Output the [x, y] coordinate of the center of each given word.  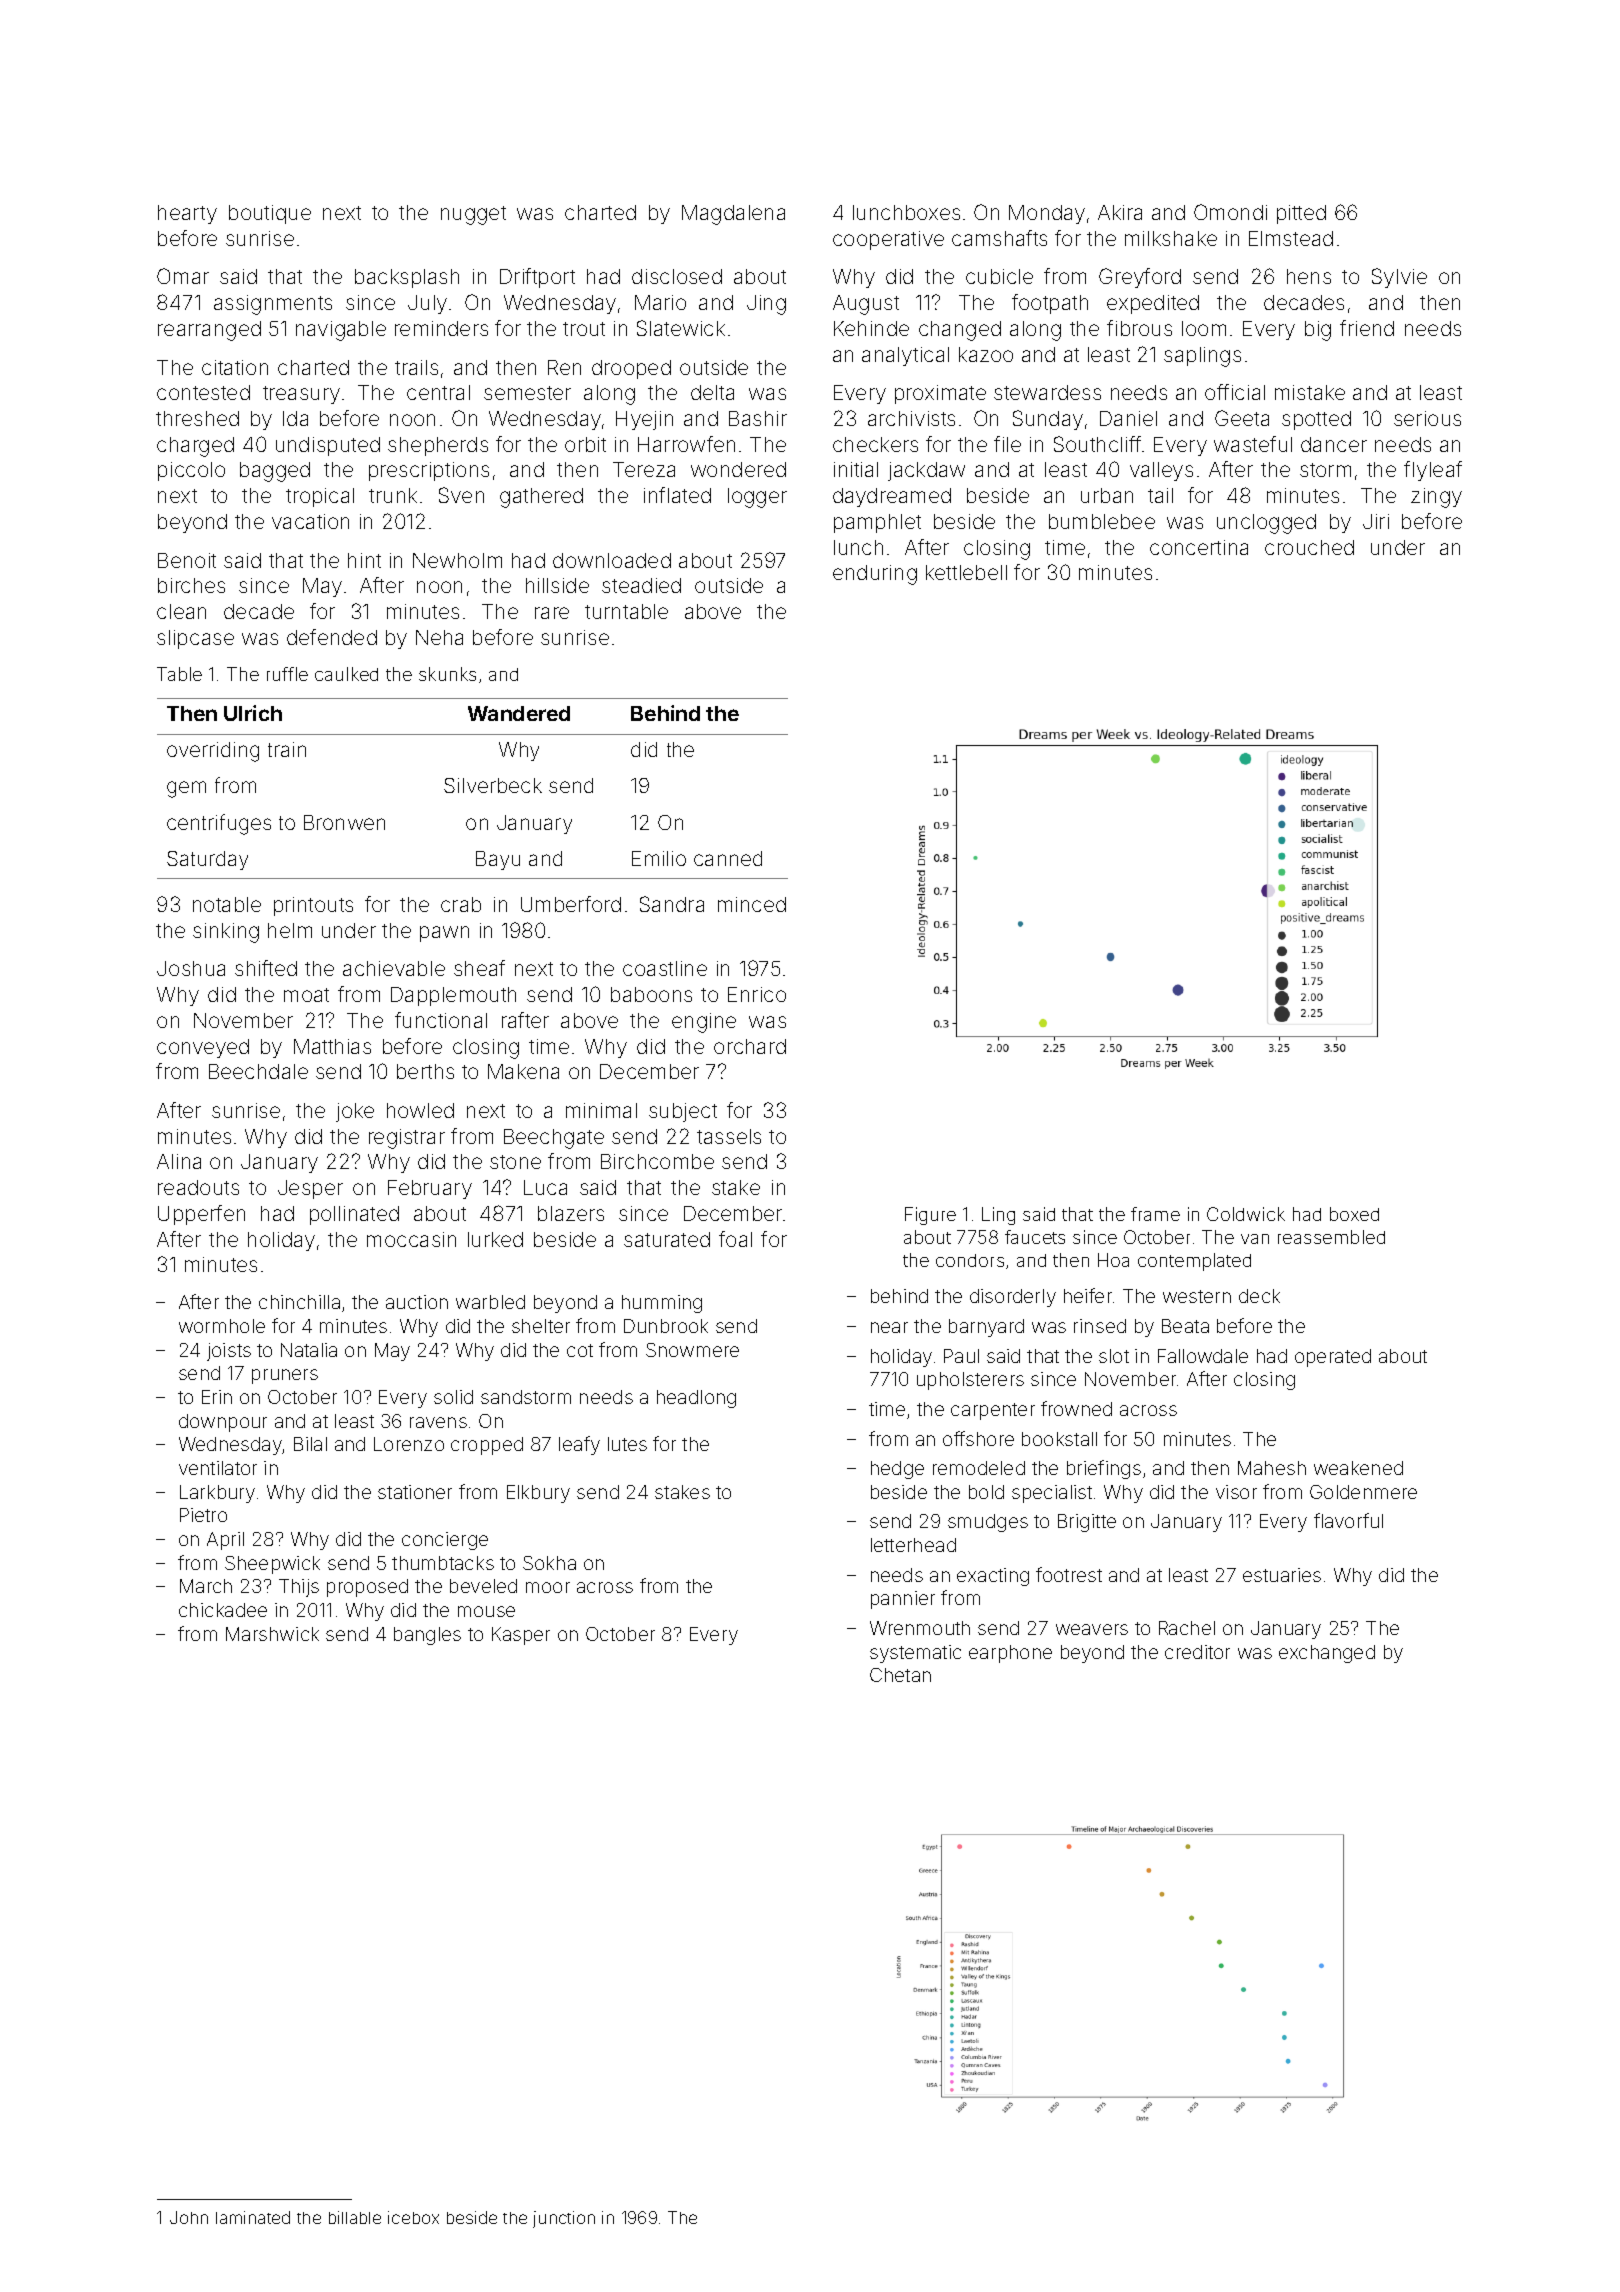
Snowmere [692, 1350]
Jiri [1376, 521]
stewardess [1047, 392]
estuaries [1282, 1575]
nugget [473, 215]
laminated [253, 2217]
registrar [407, 1139]
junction [564, 2219]
